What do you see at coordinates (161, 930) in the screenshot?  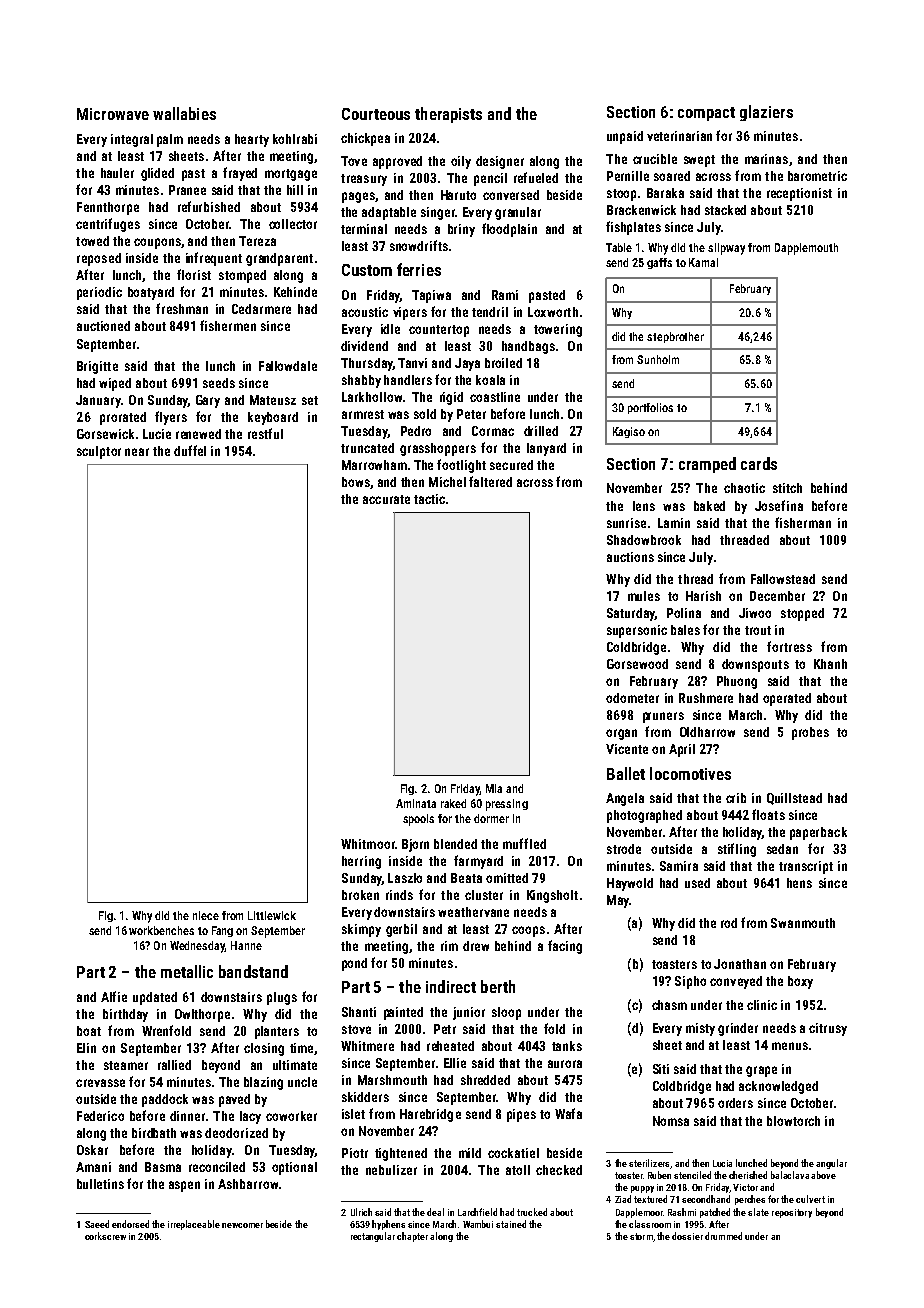 I see `workbenches` at bounding box center [161, 930].
